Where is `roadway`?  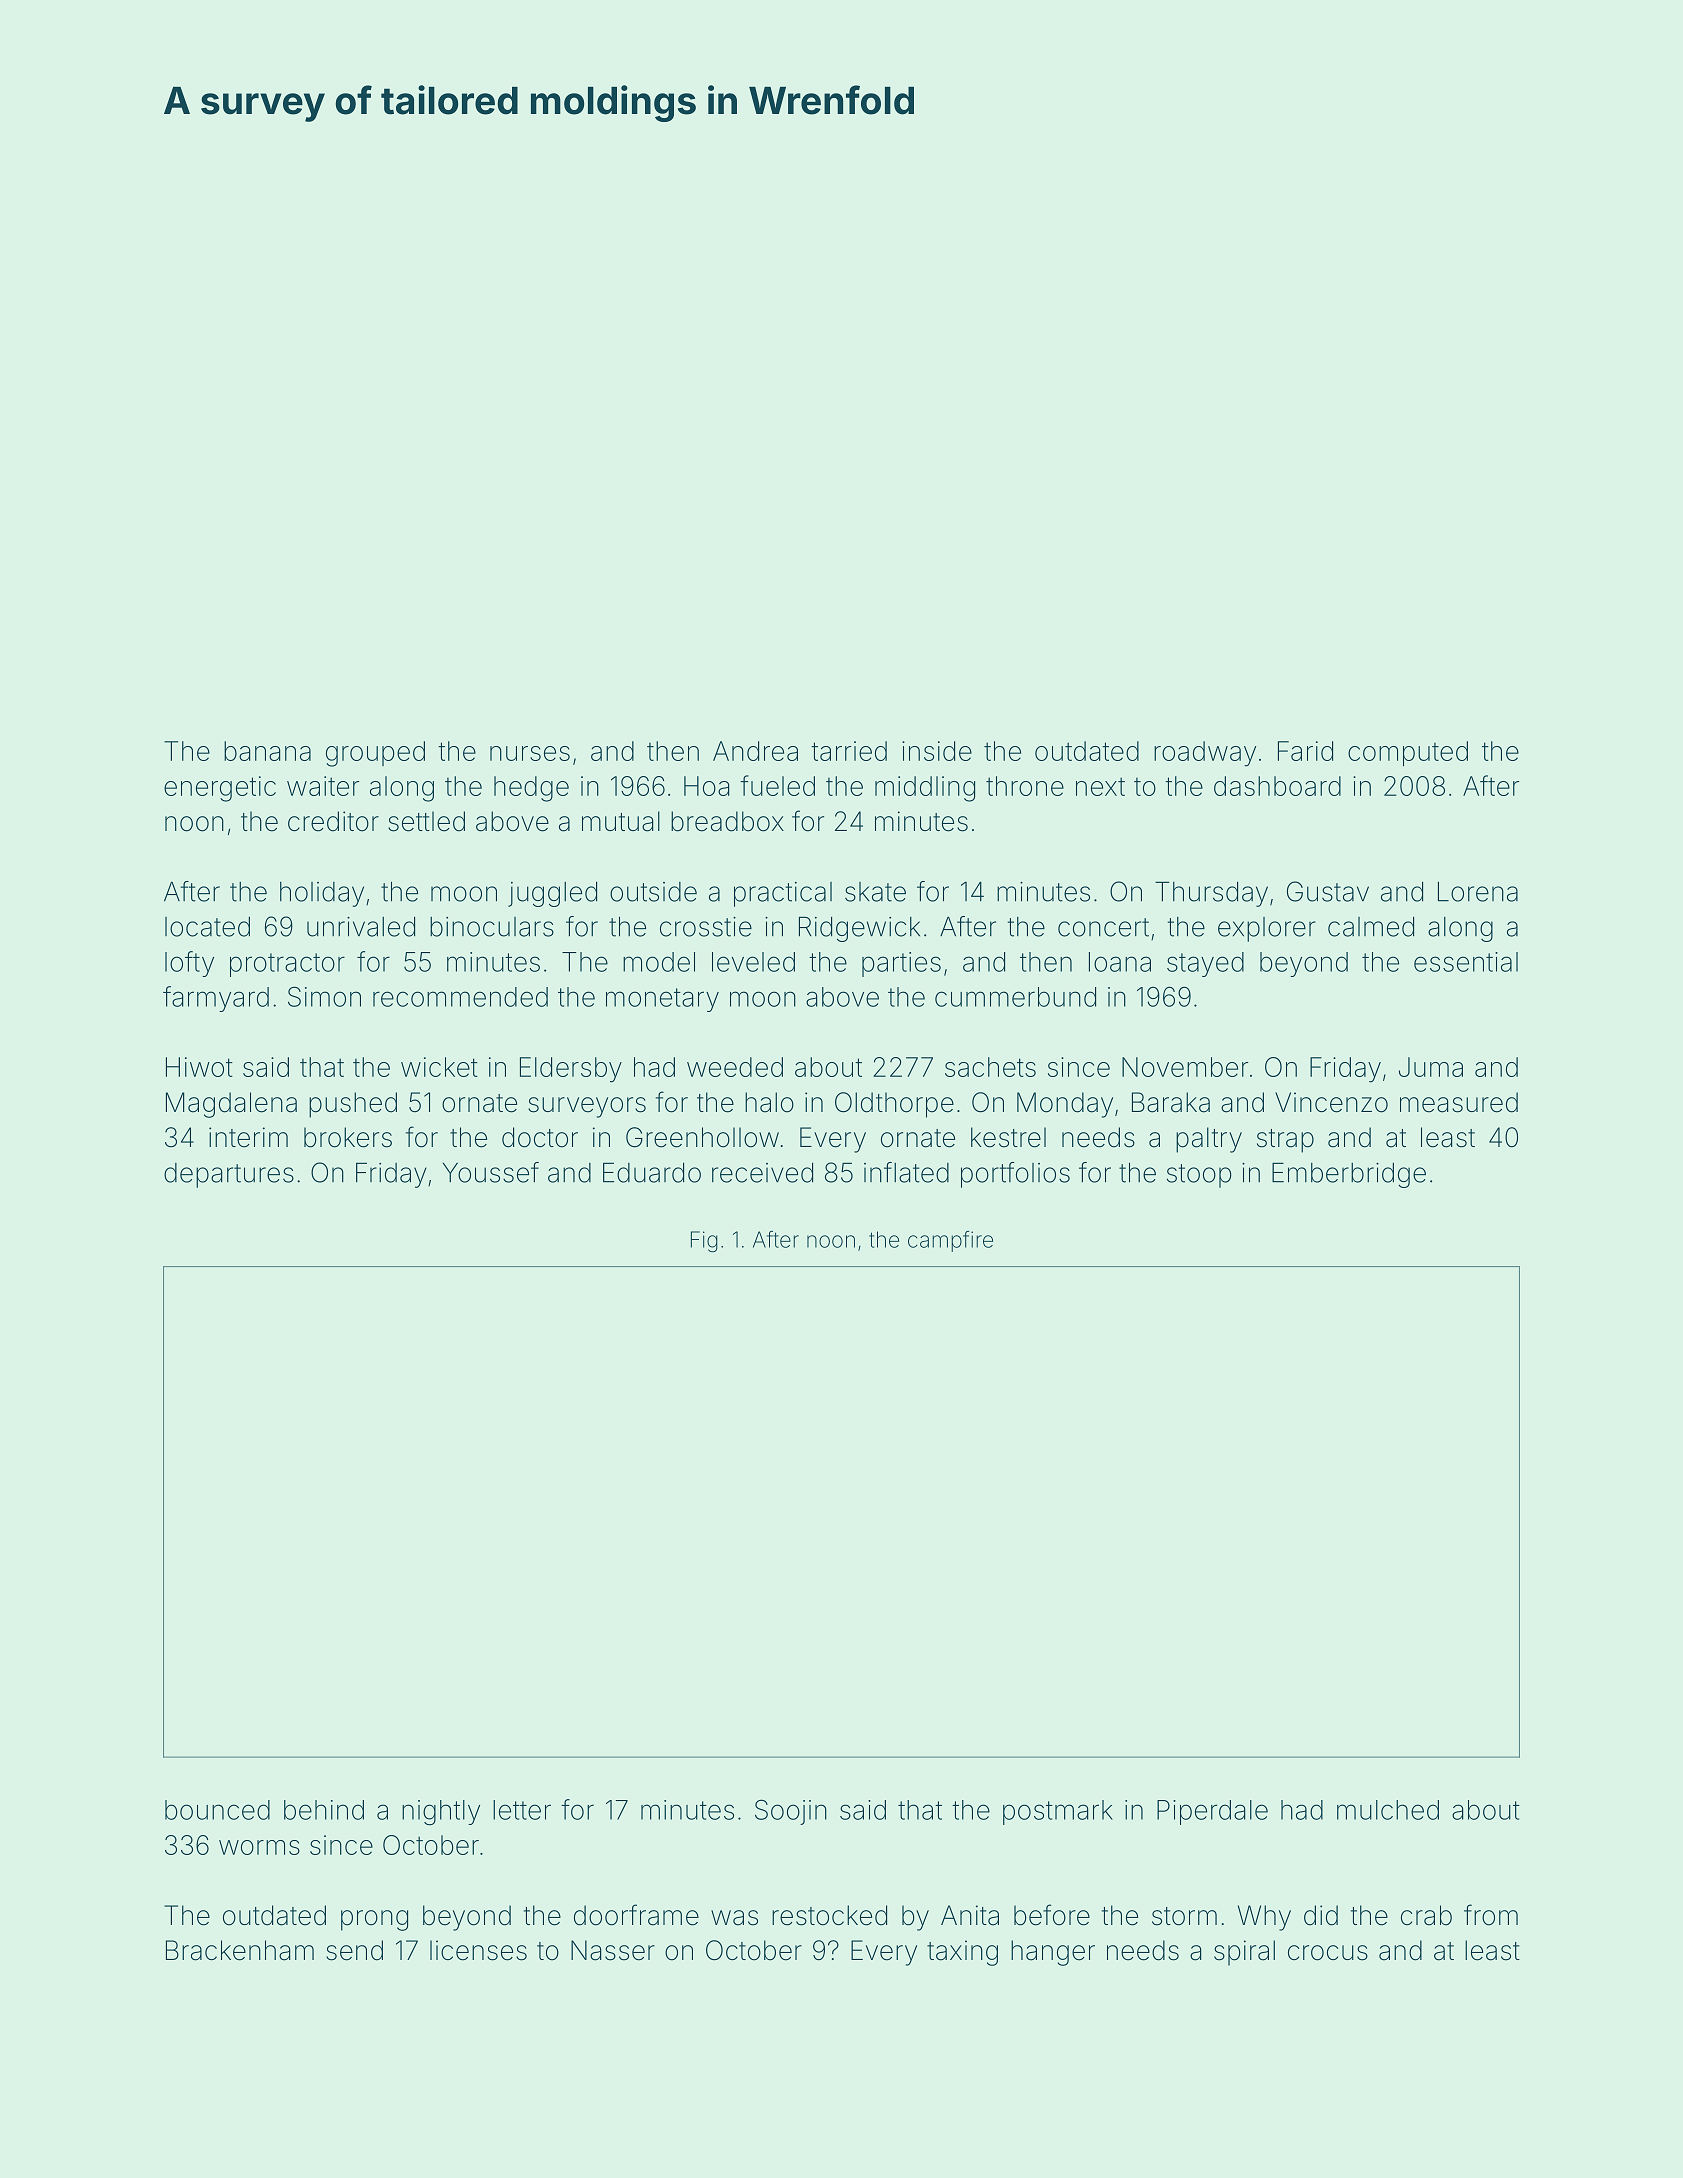 roadway is located at coordinates (1205, 754).
